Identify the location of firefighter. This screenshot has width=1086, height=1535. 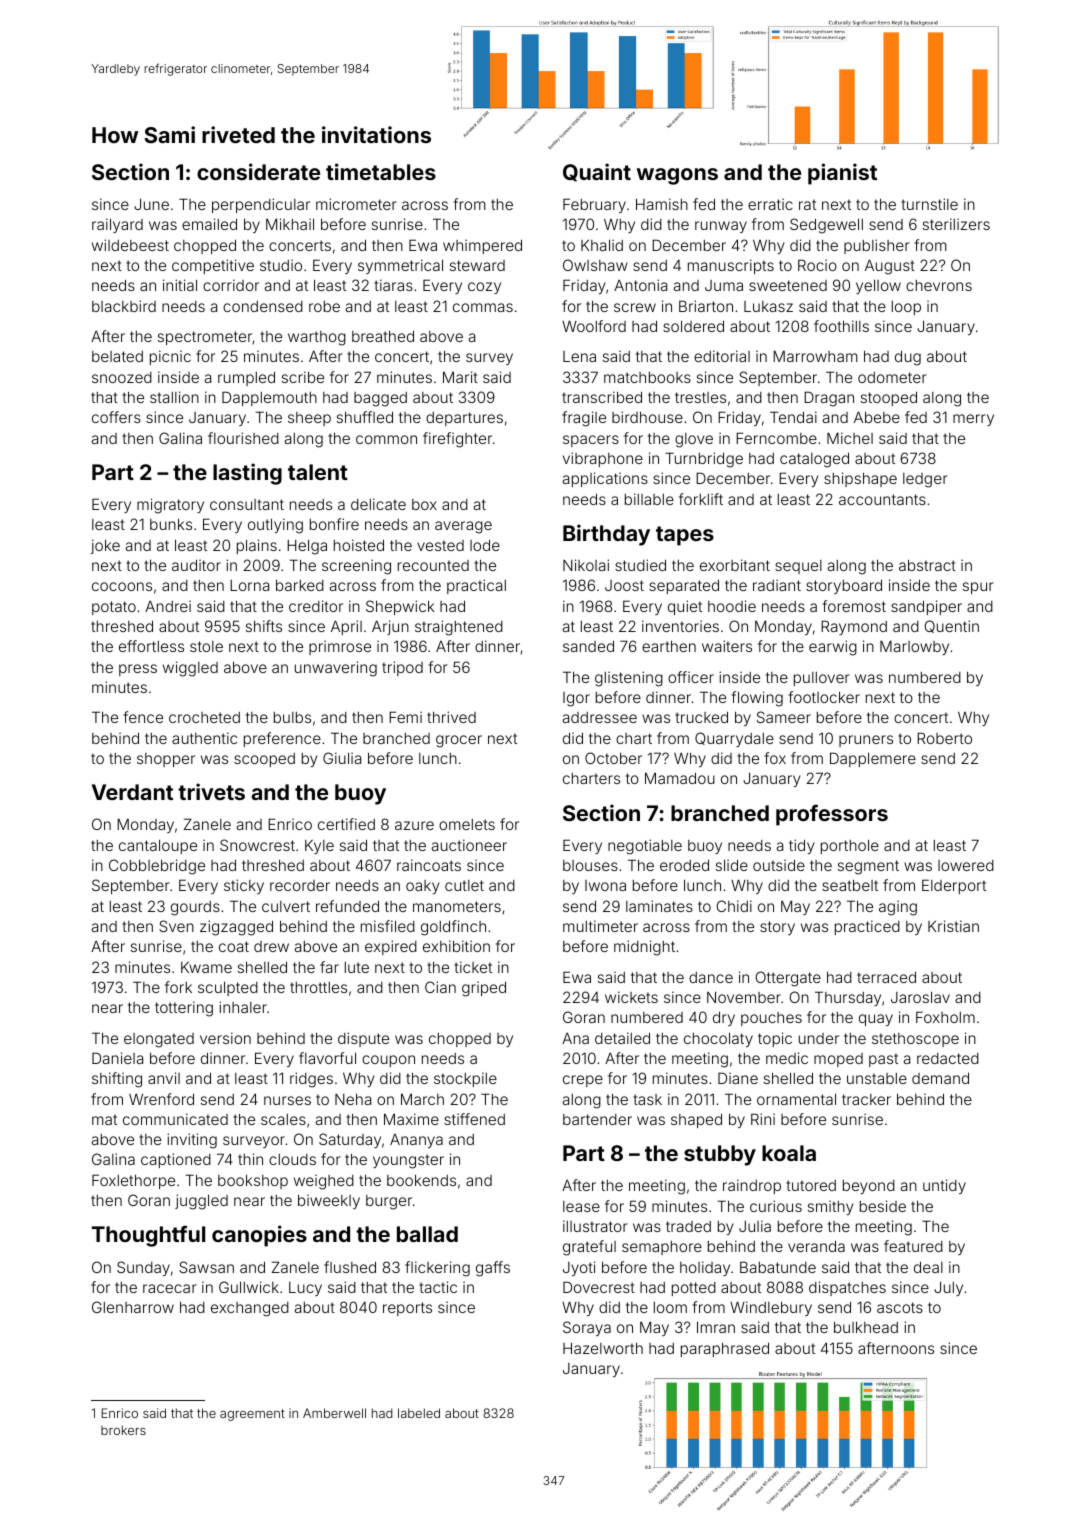
(457, 440).
